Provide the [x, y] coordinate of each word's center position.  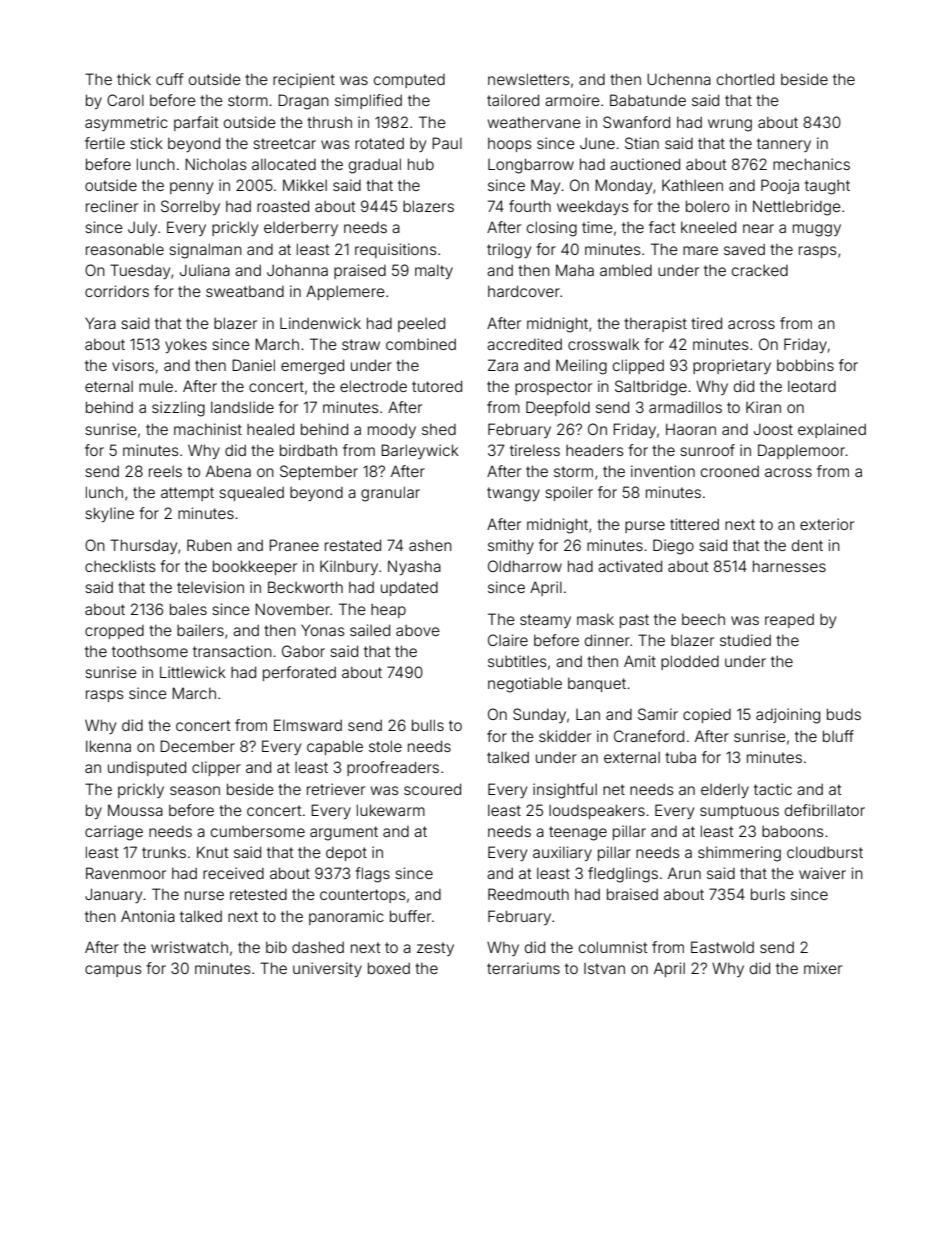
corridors [117, 291]
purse [645, 527]
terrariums [523, 968]
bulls [428, 725]
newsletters [528, 79]
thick [134, 79]
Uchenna [679, 79]
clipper [216, 768]
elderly [725, 790]
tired [706, 323]
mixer [823, 968]
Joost [773, 429]
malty [434, 272]
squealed [251, 493]
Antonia [148, 916]
